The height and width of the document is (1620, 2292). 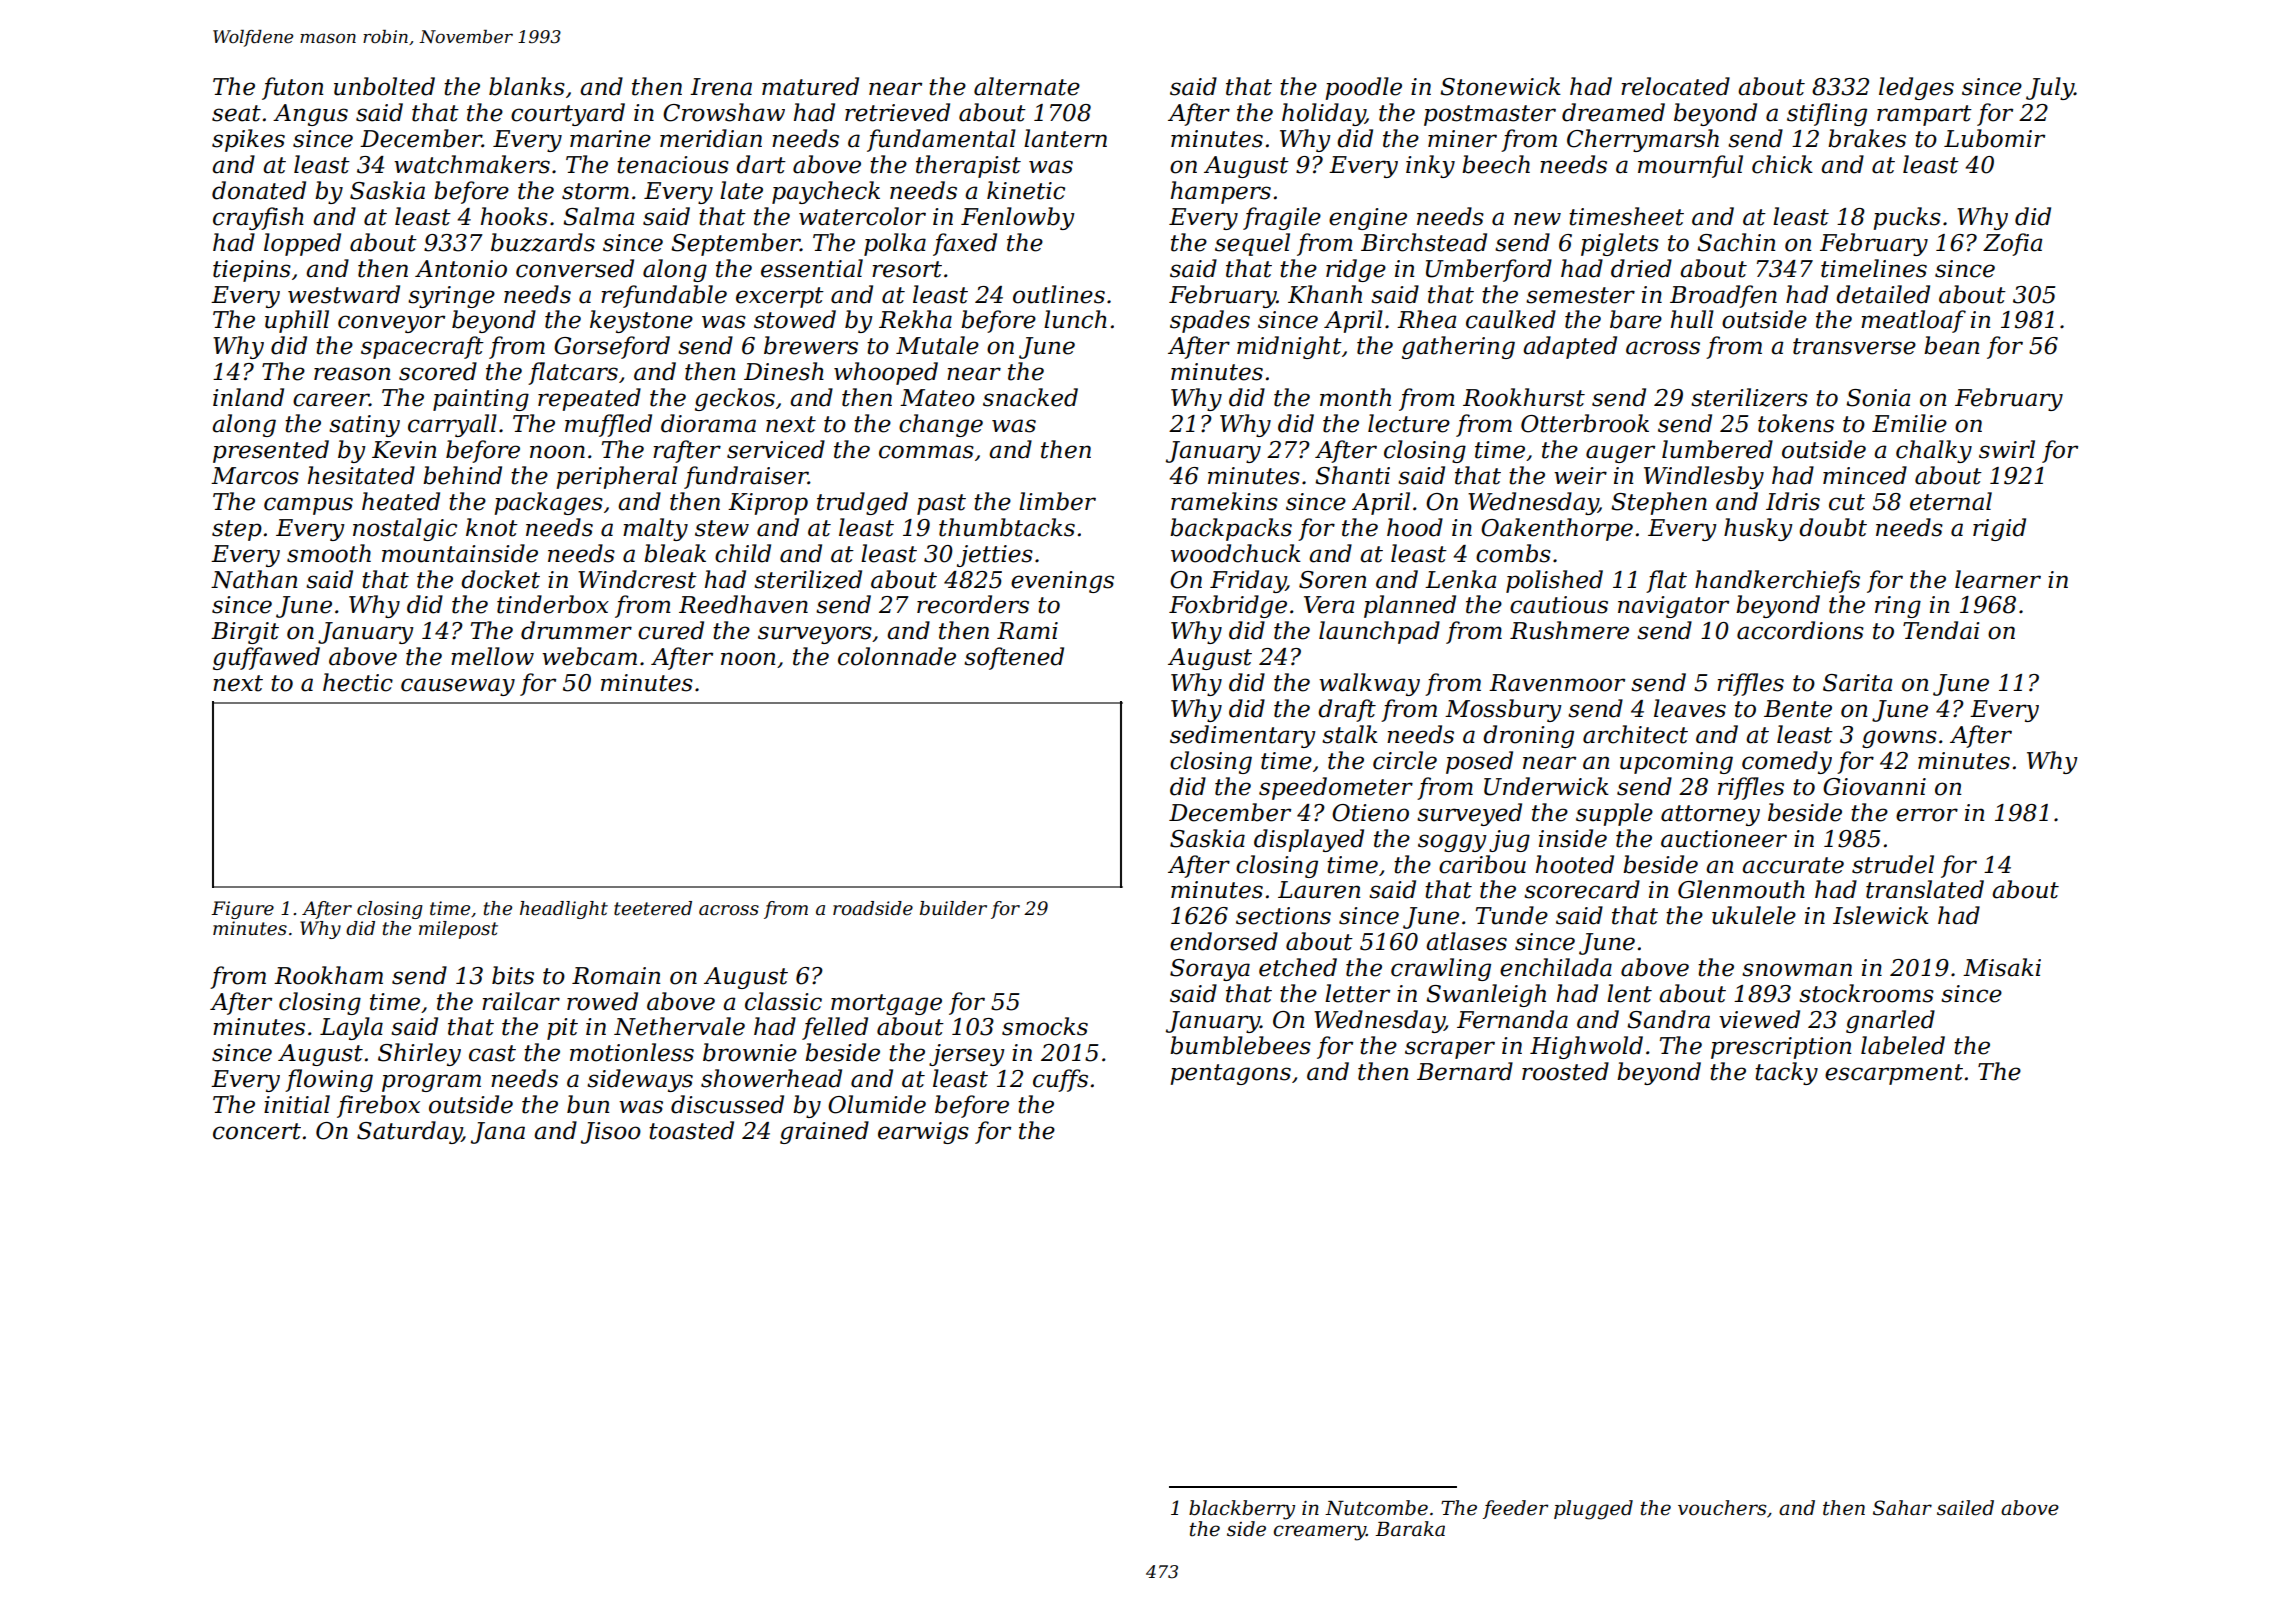 I want to click on blackberry, so click(x=1242, y=1510).
